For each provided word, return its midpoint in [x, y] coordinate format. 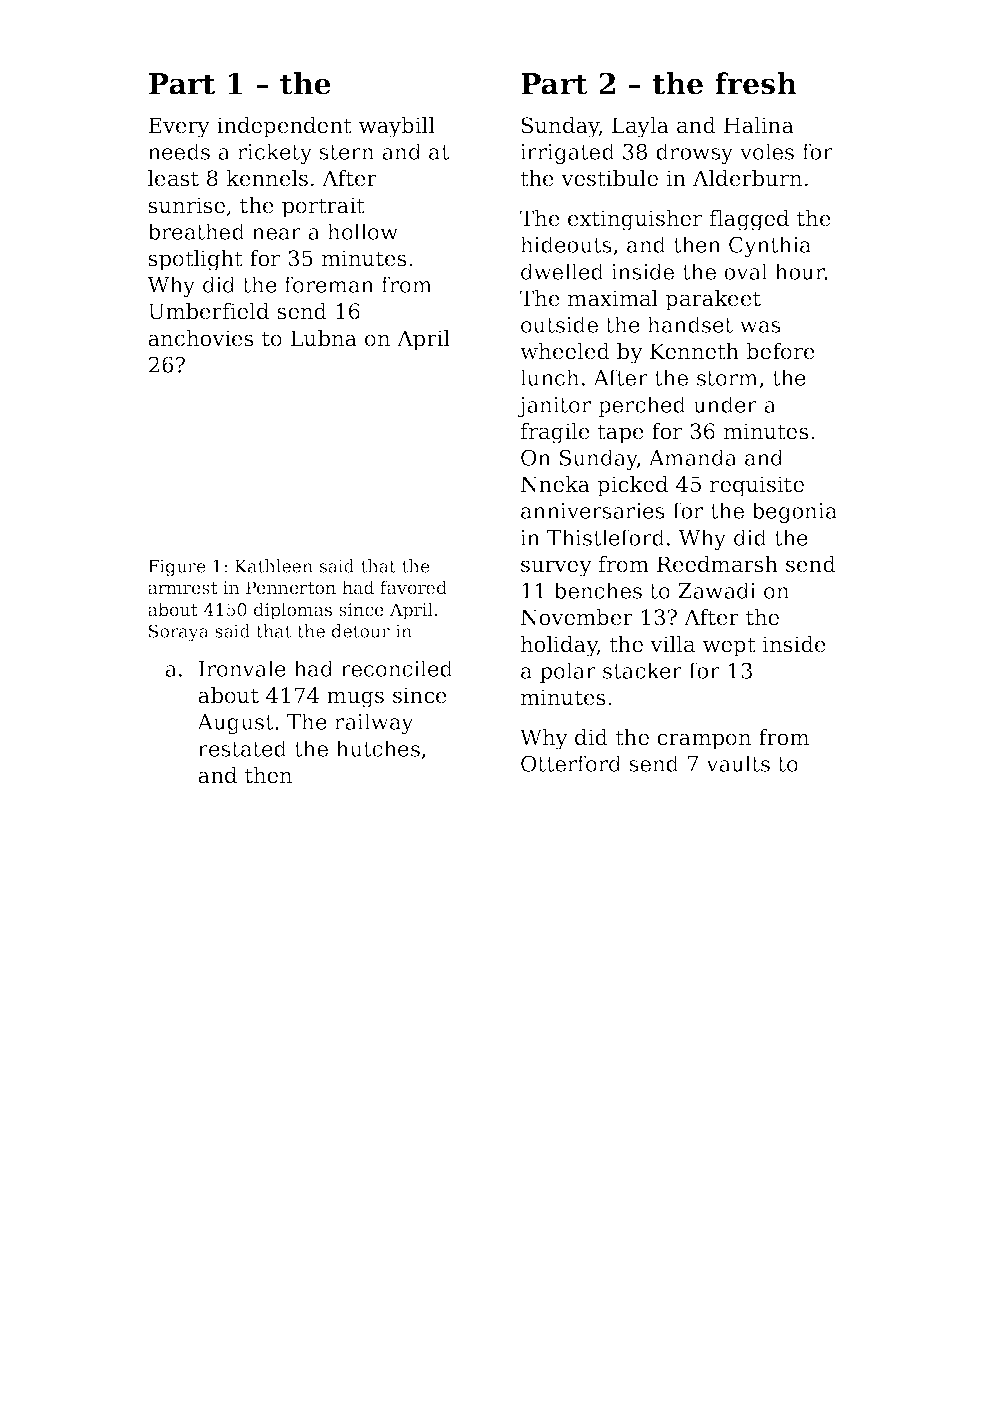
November [577, 617]
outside [559, 324]
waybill [397, 127]
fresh [756, 83]
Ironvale [242, 668]
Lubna [323, 338]
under [725, 404]
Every [179, 127]
